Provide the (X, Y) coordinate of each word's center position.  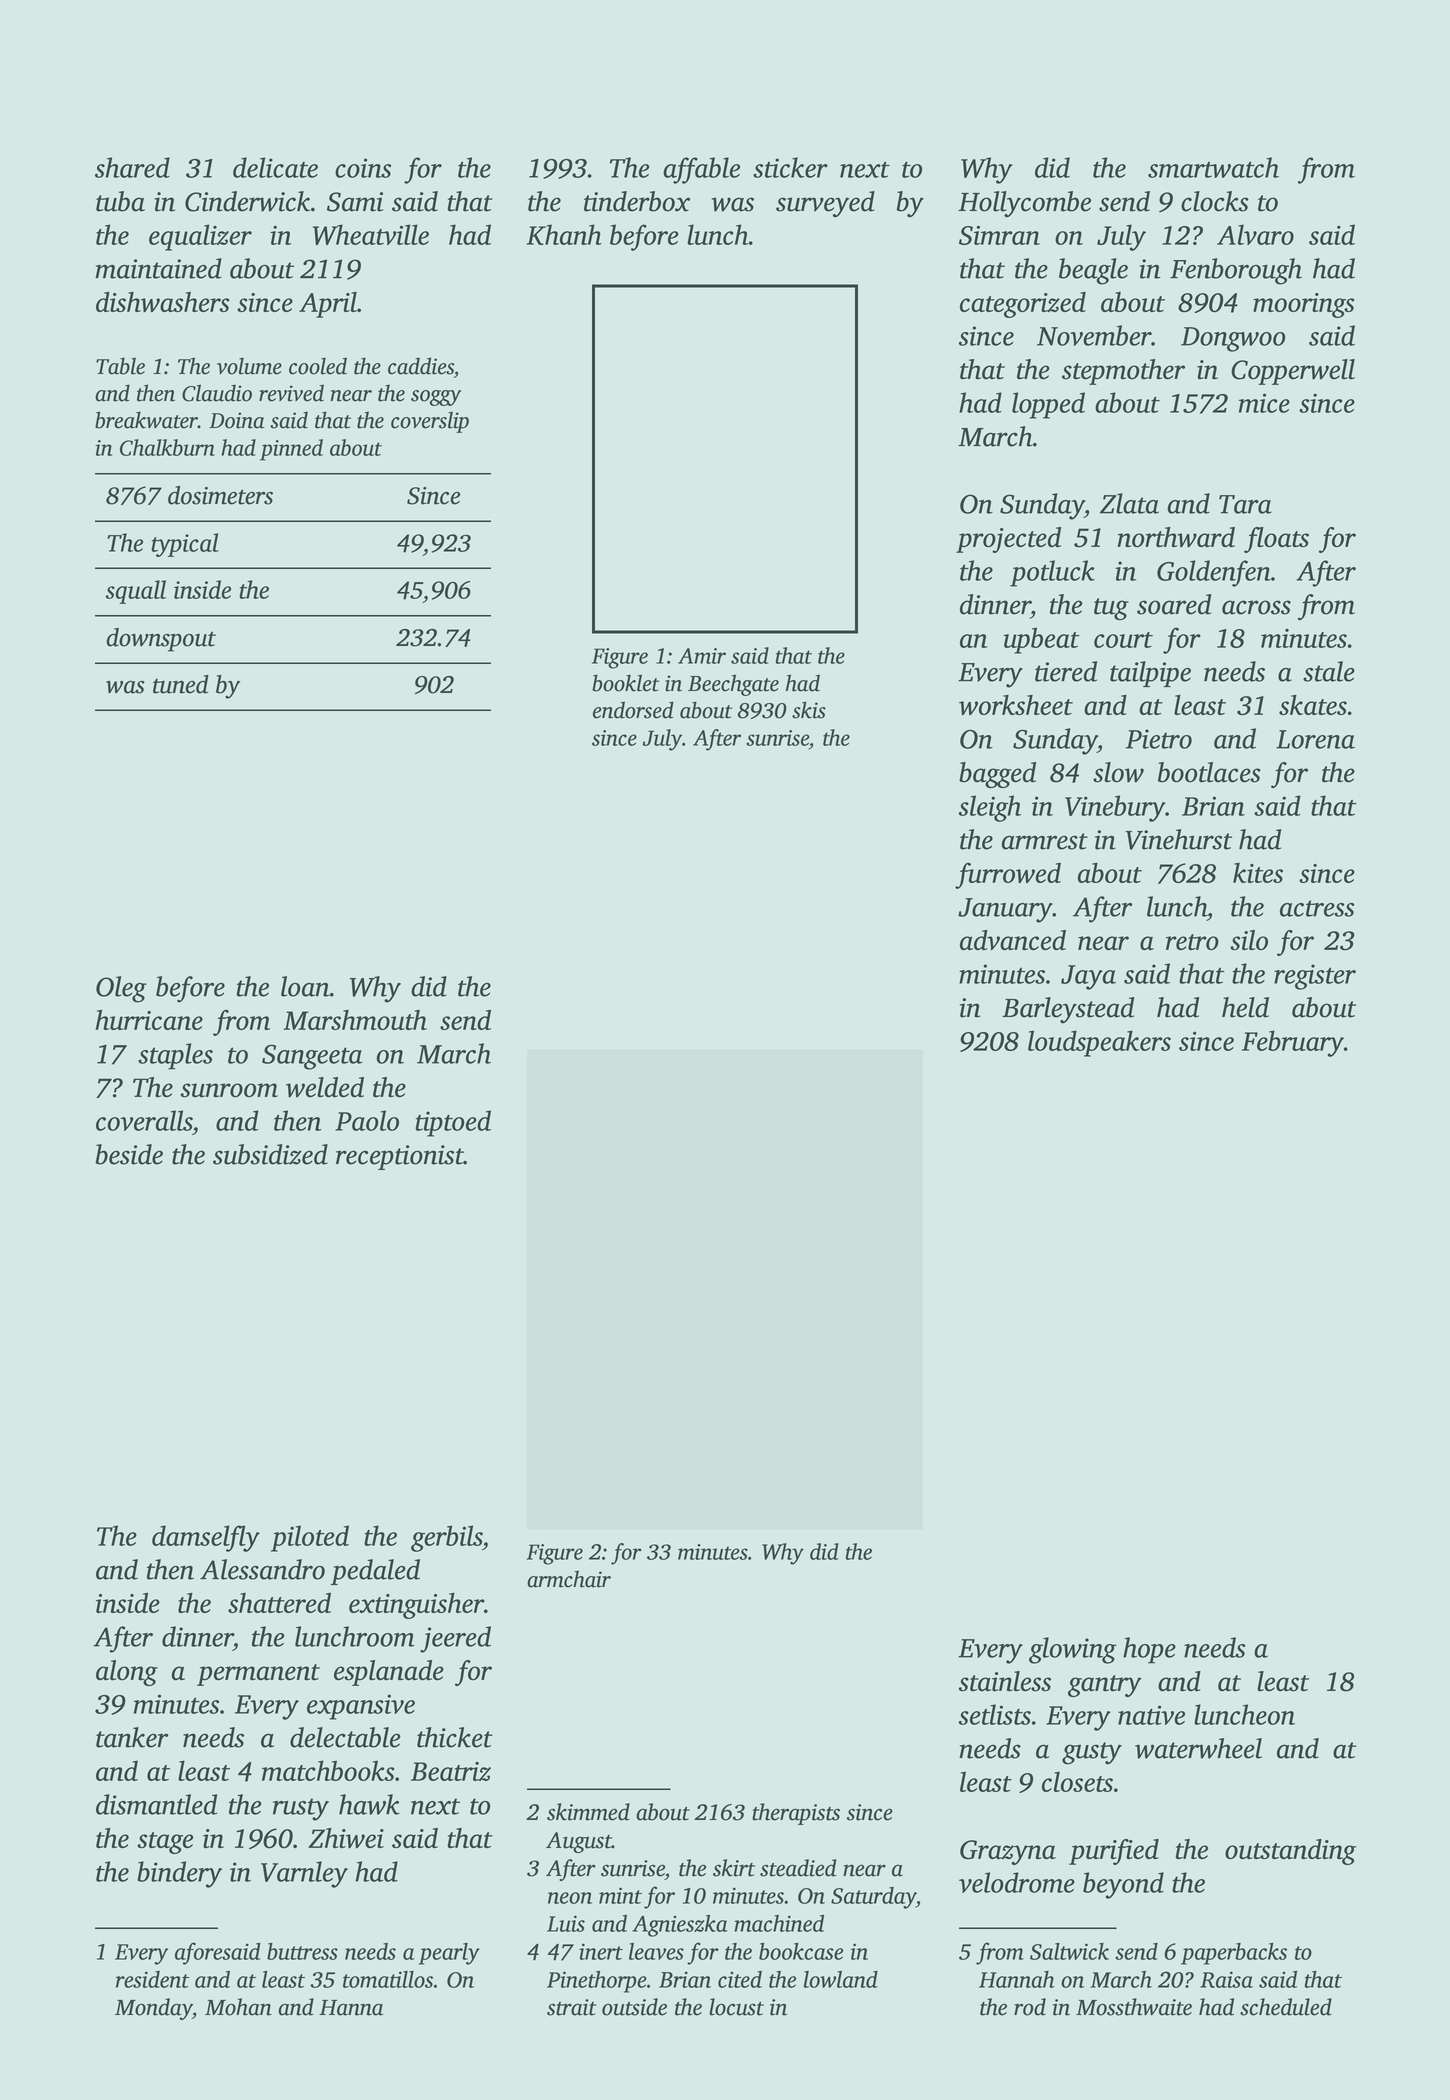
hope (1149, 1650)
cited (740, 1979)
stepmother (1123, 372)
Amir (702, 656)
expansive (361, 1707)
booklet (626, 683)
